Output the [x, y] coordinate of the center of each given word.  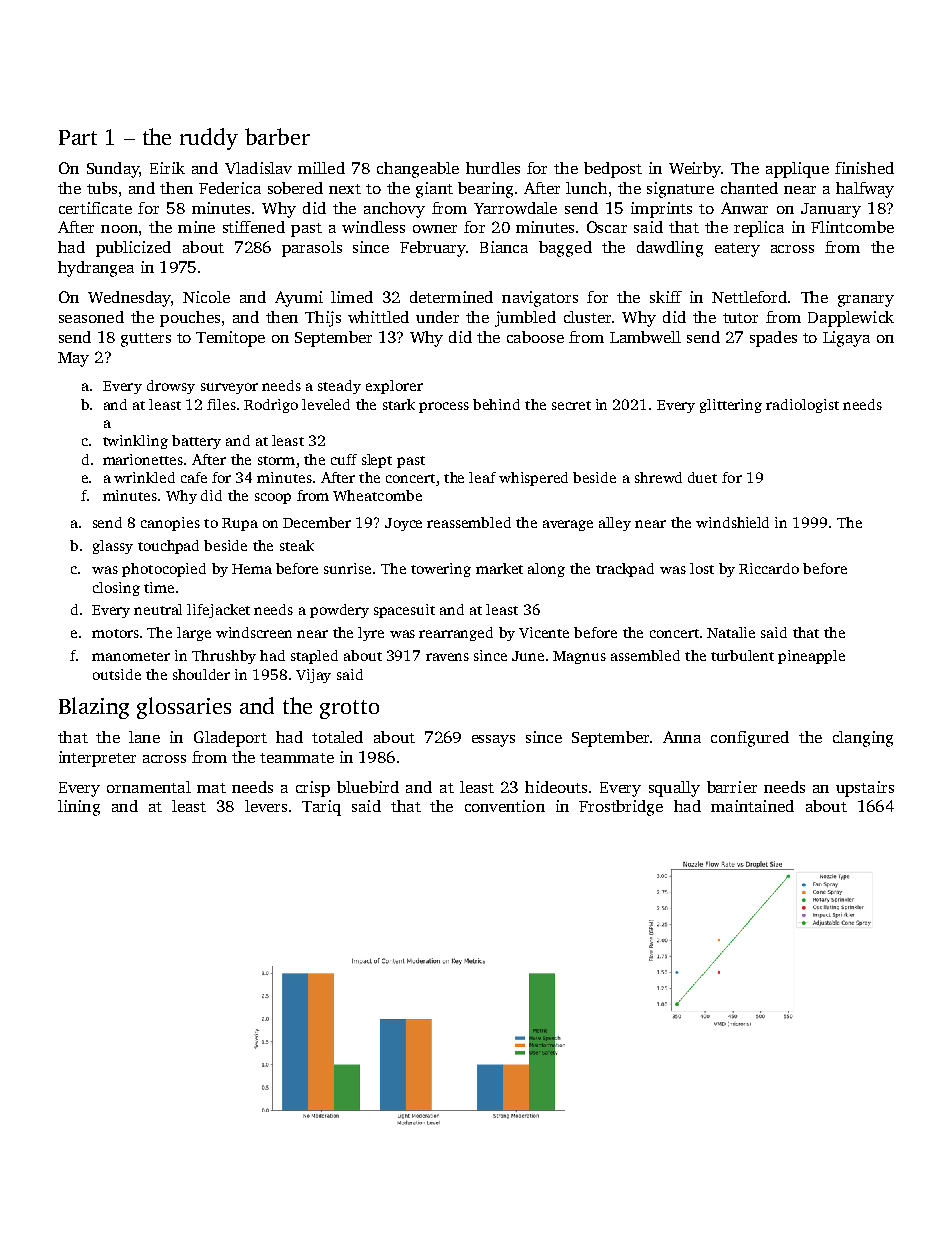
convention [505, 806]
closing [116, 589]
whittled [378, 317]
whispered [533, 479]
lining [79, 808]
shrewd [658, 477]
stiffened [254, 227]
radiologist [802, 406]
